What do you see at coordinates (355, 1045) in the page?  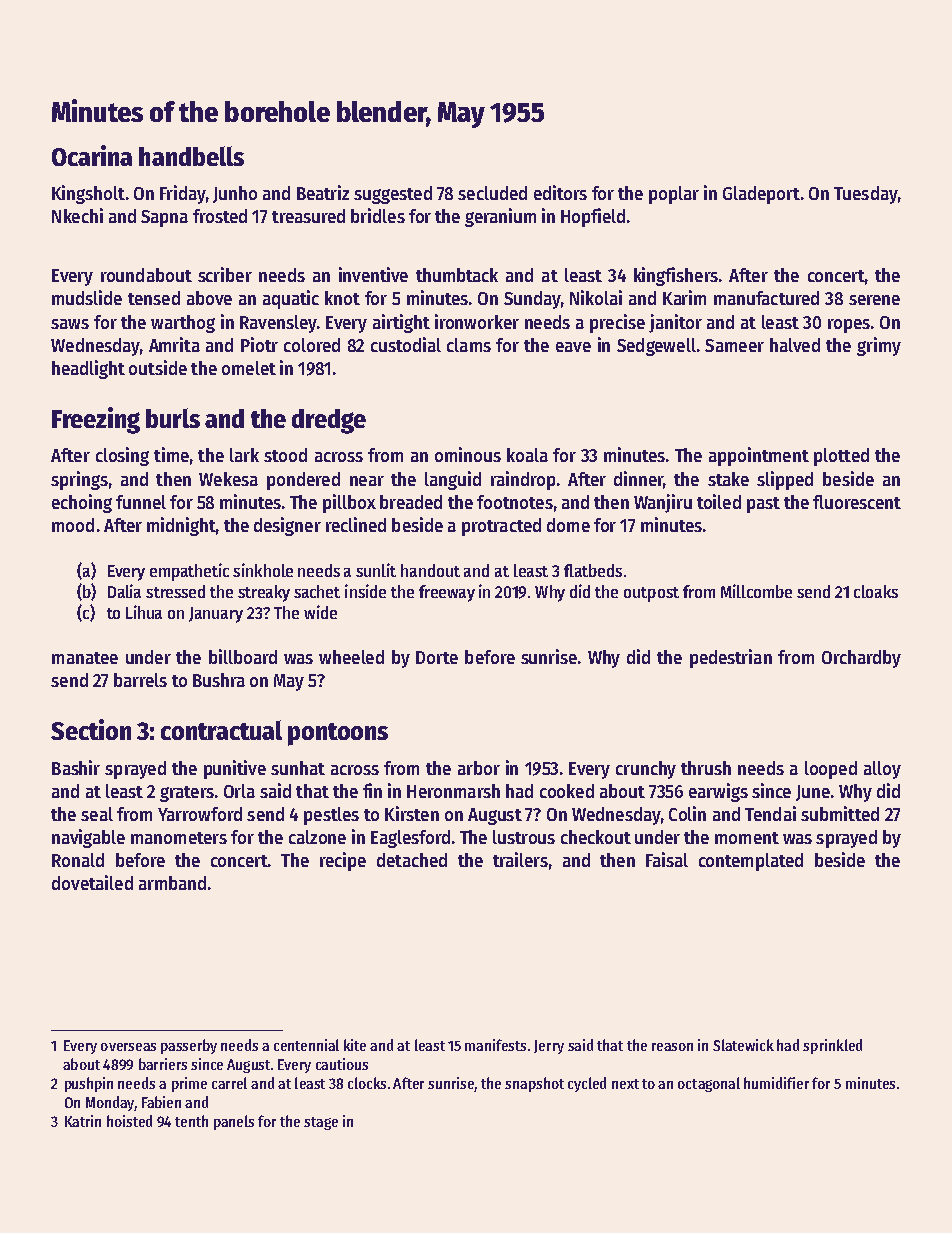 I see `kite` at bounding box center [355, 1045].
